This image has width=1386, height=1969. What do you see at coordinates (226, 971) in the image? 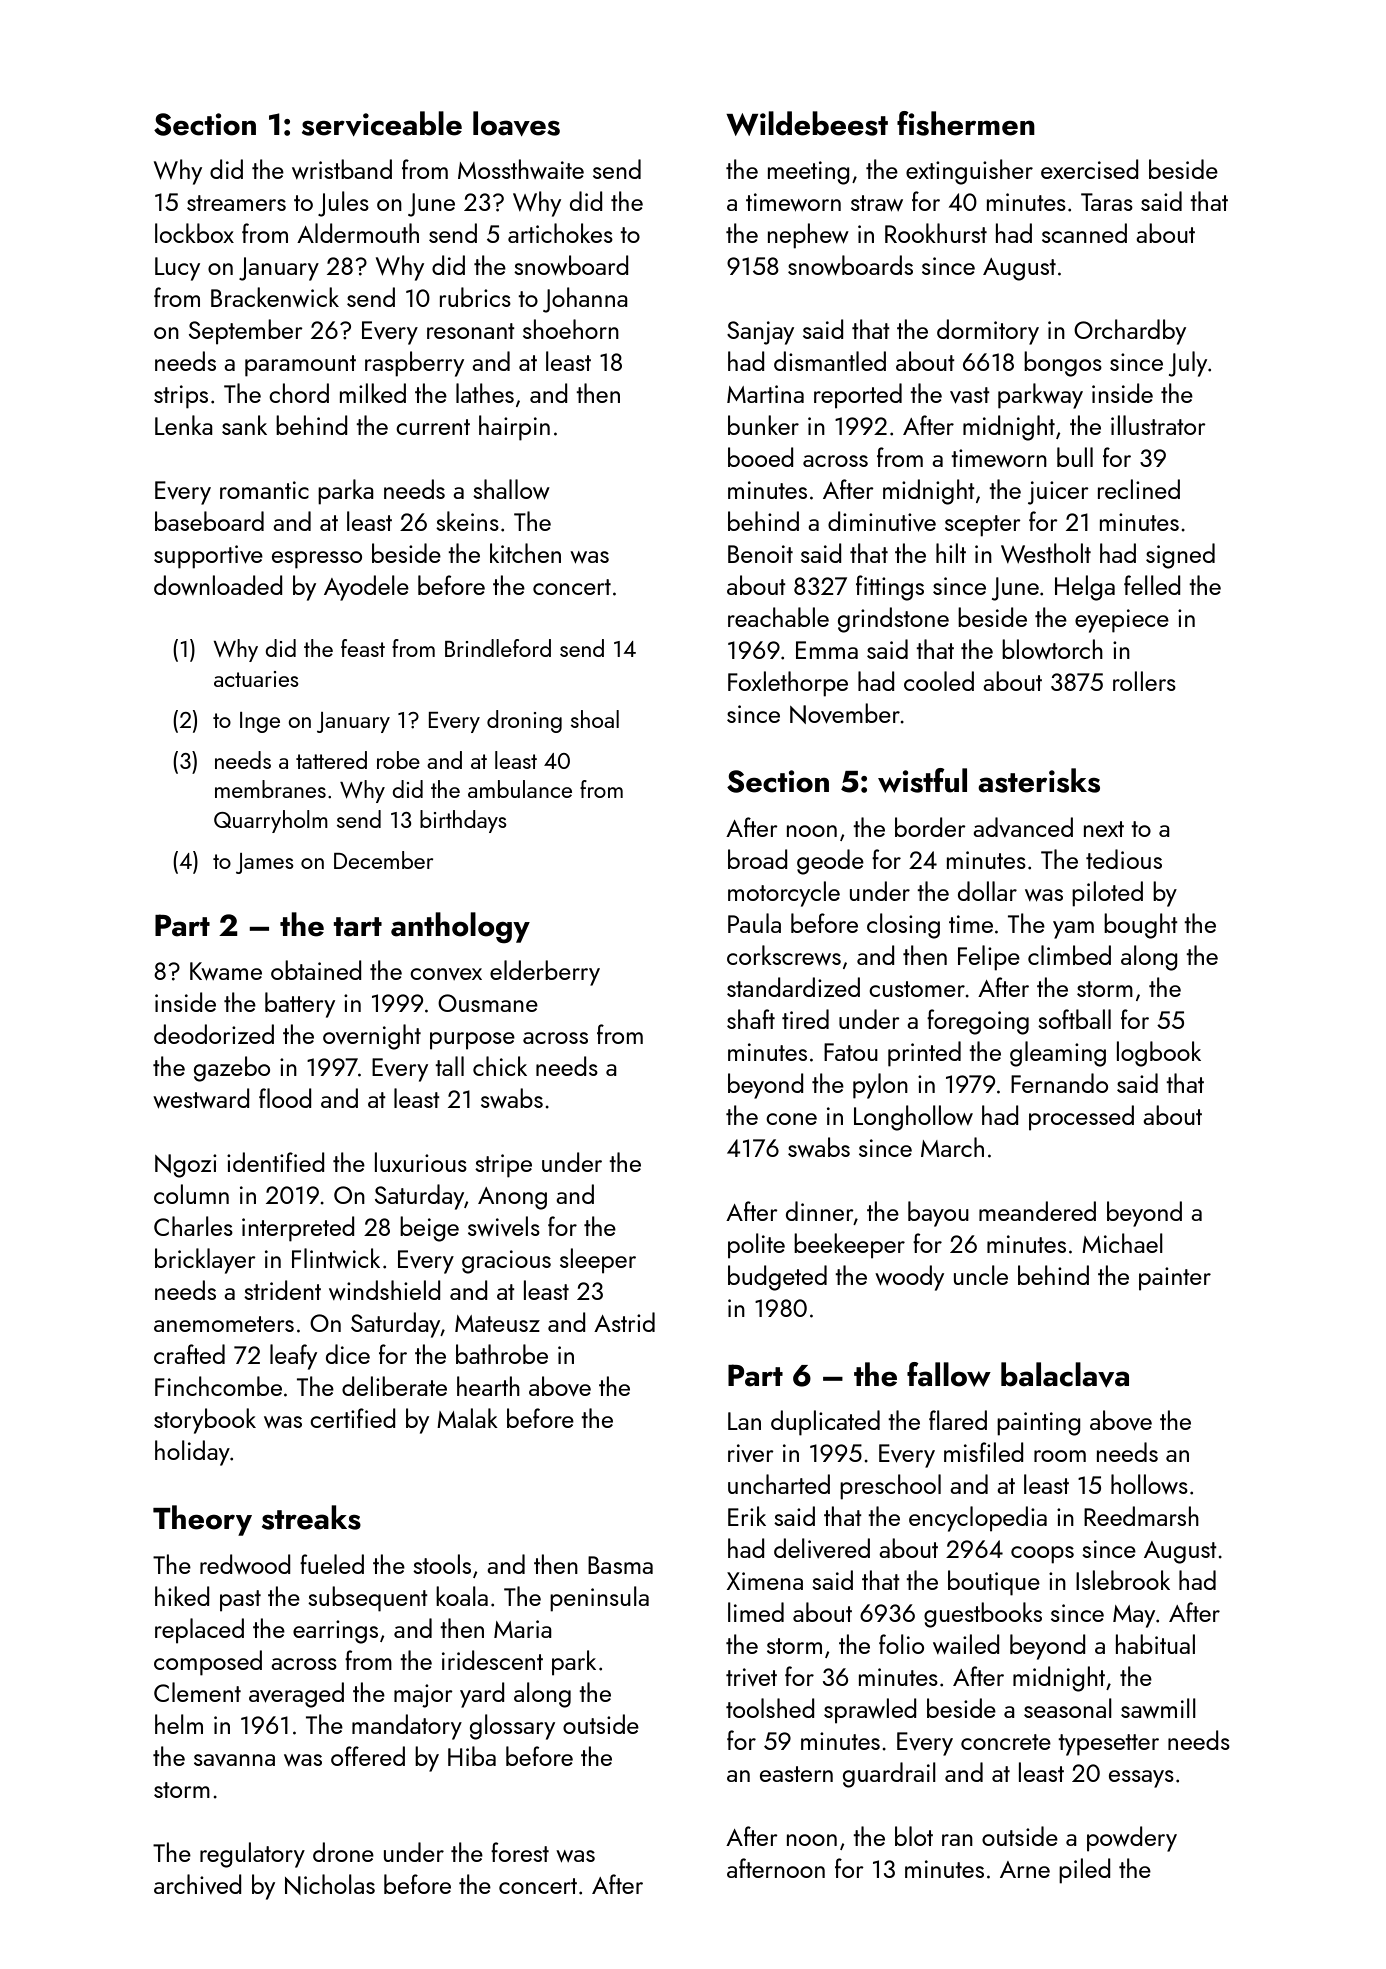
I see `Kwame` at bounding box center [226, 971].
